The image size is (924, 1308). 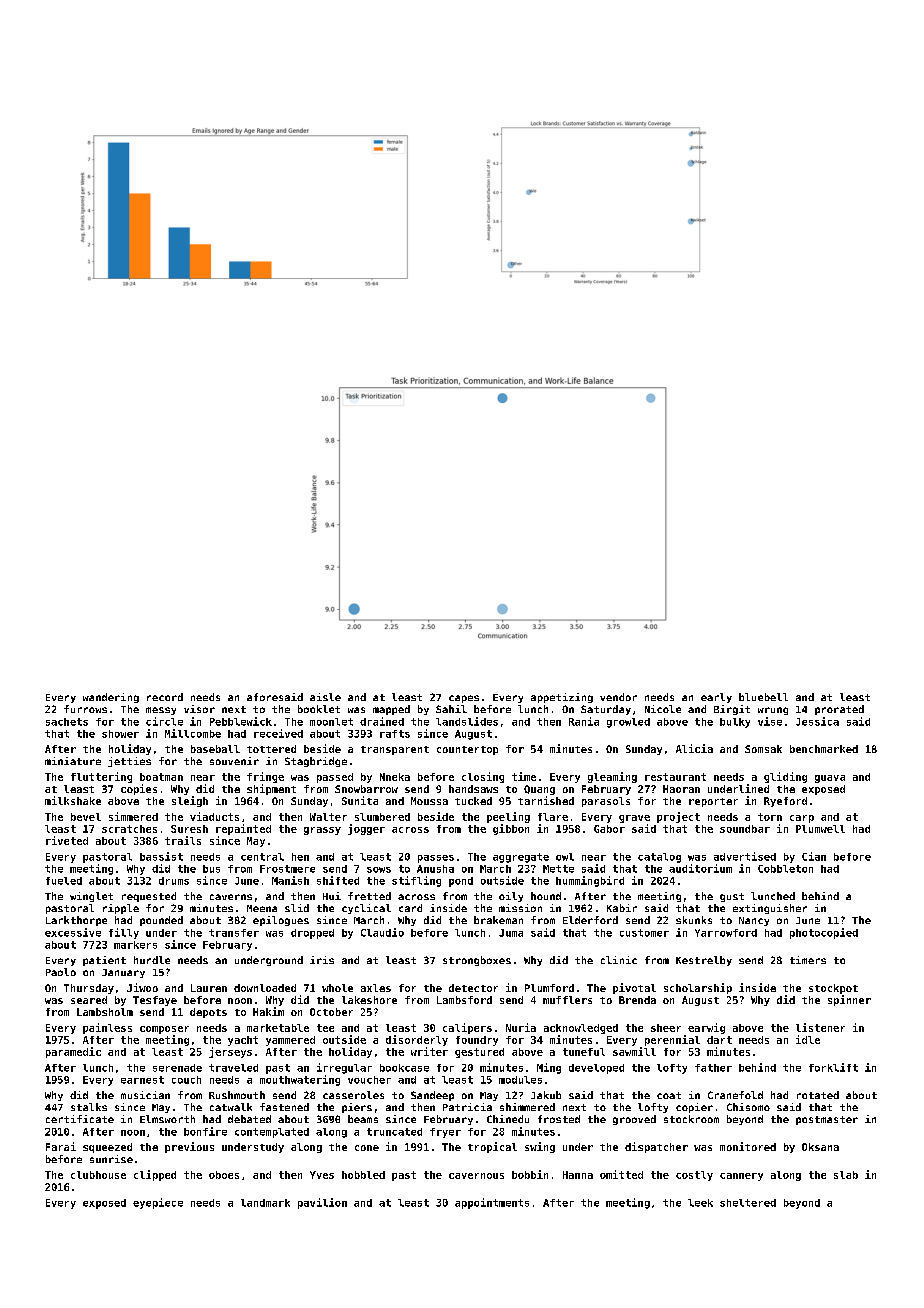 What do you see at coordinates (104, 961) in the screenshot?
I see `patient` at bounding box center [104, 961].
